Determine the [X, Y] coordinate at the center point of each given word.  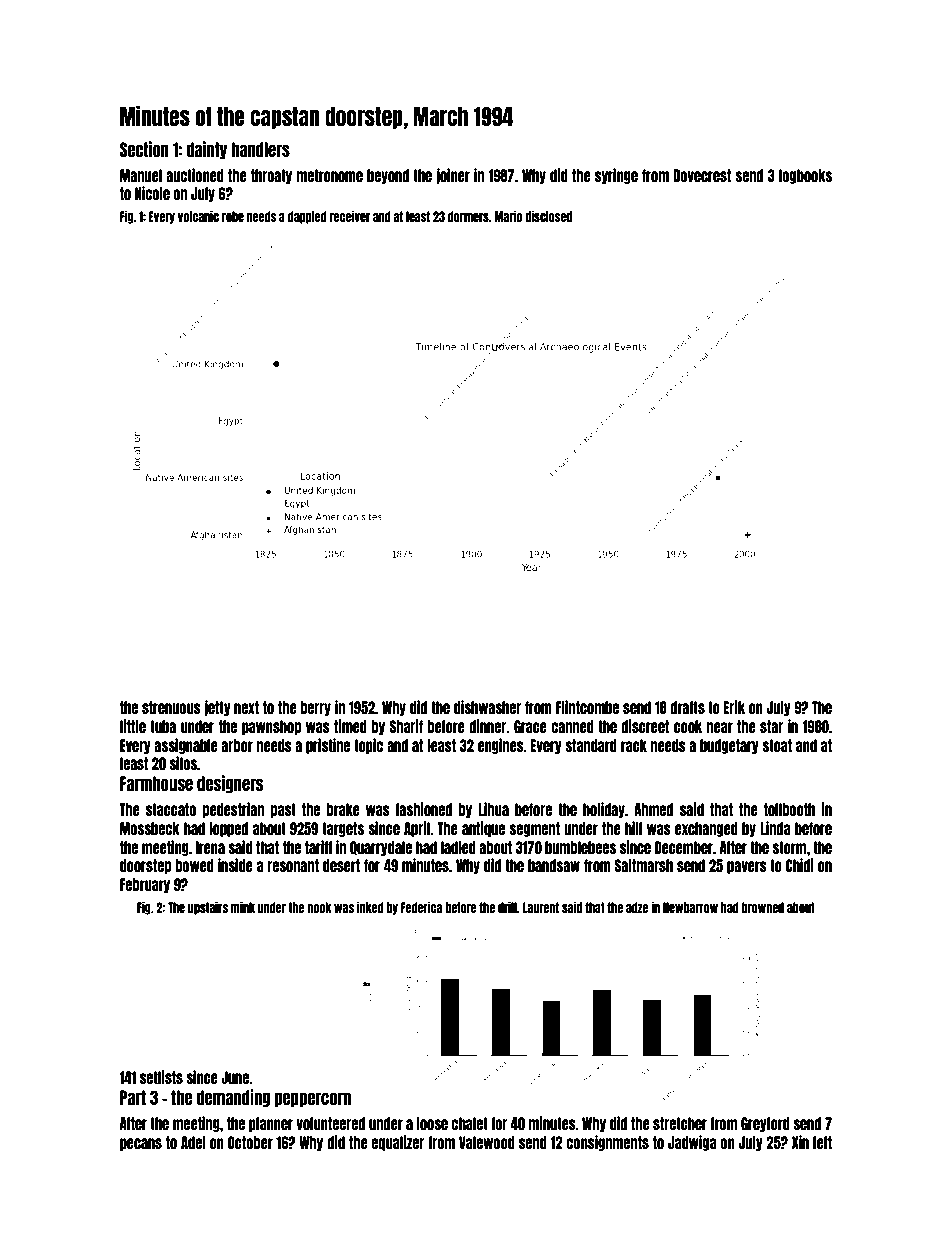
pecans [141, 1144]
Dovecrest [702, 175]
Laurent [541, 907]
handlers [261, 149]
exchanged [706, 829]
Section [144, 149]
